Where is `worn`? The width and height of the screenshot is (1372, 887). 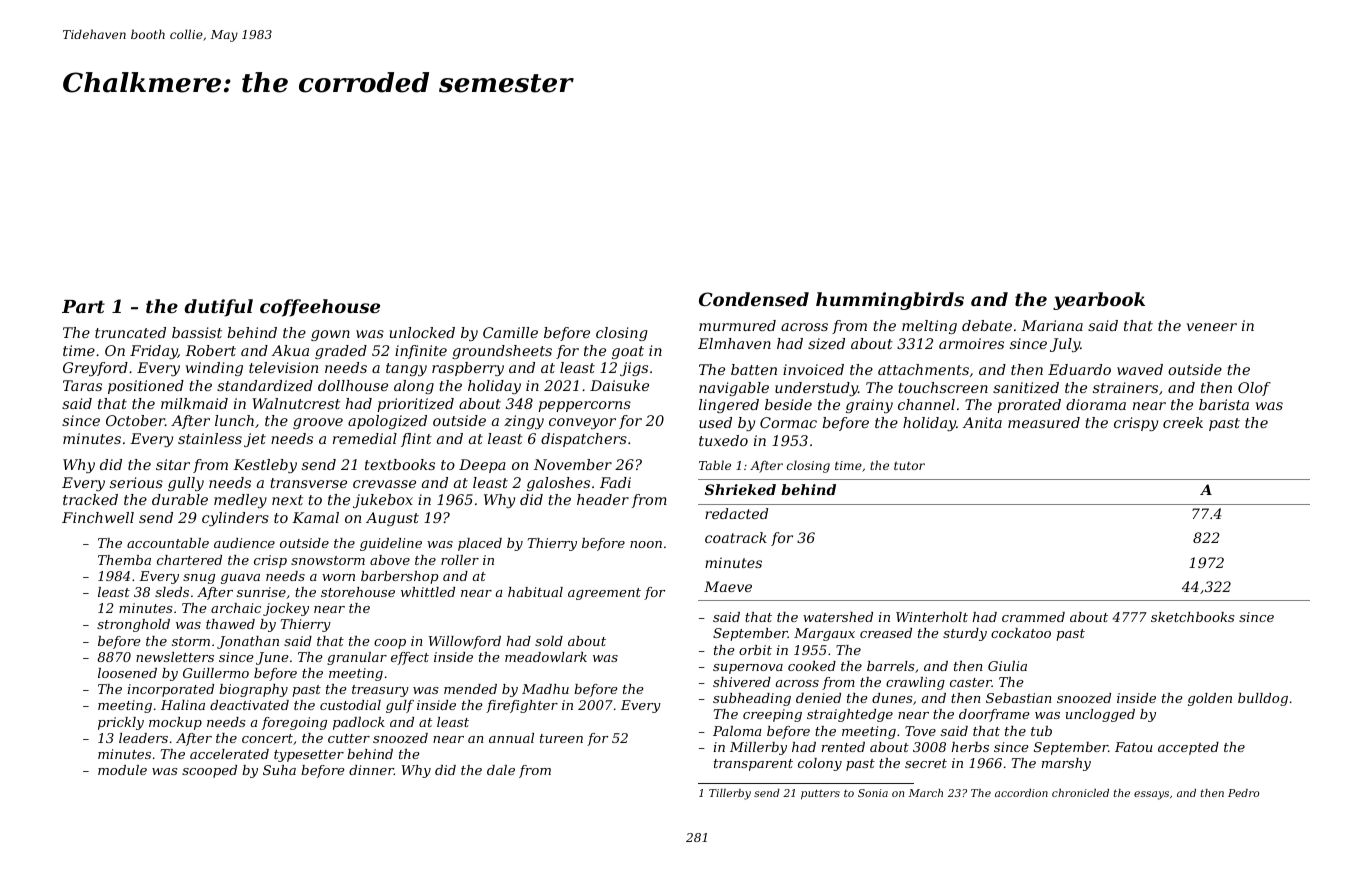
worn is located at coordinates (338, 577).
